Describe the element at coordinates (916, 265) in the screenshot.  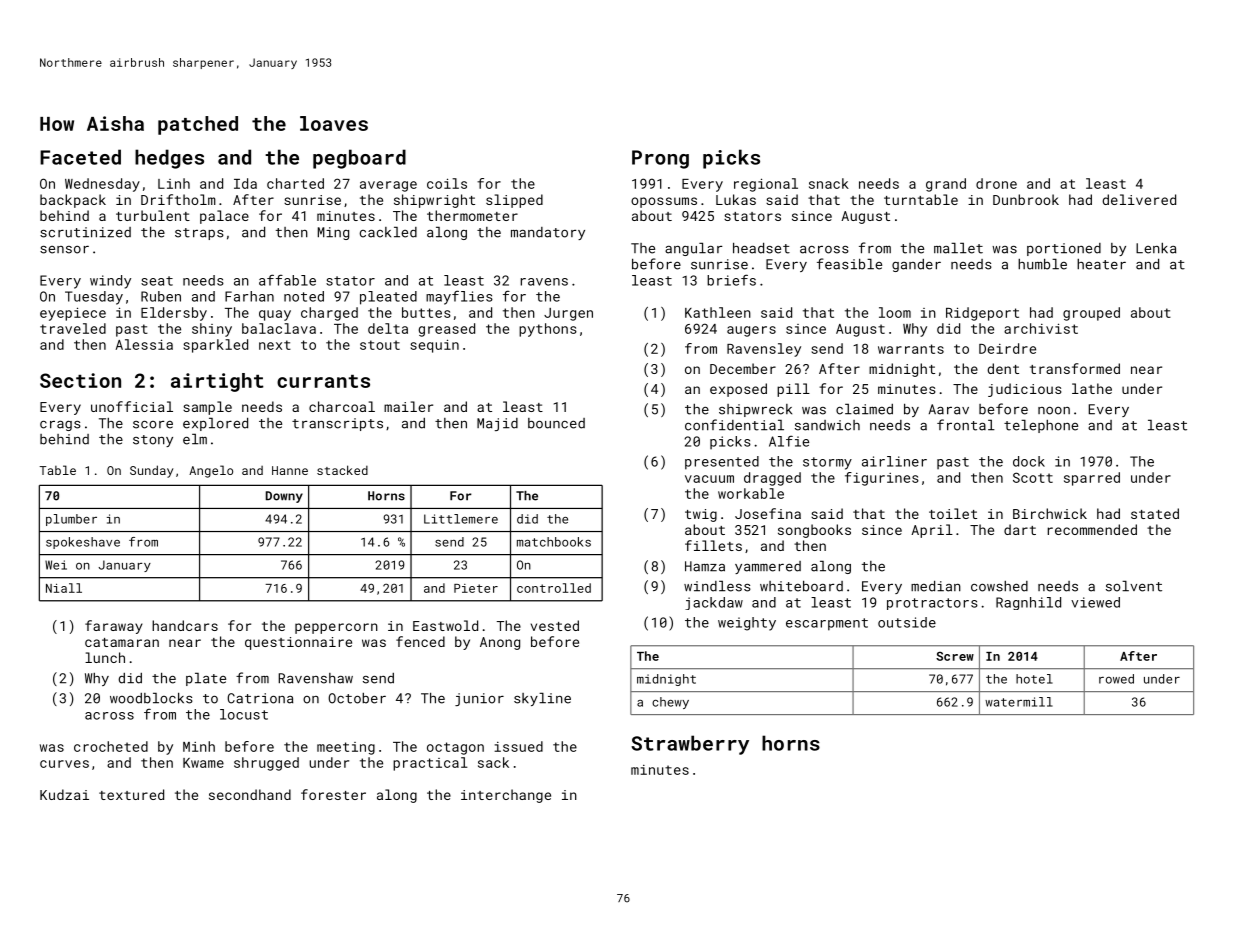
I see `gander` at that location.
